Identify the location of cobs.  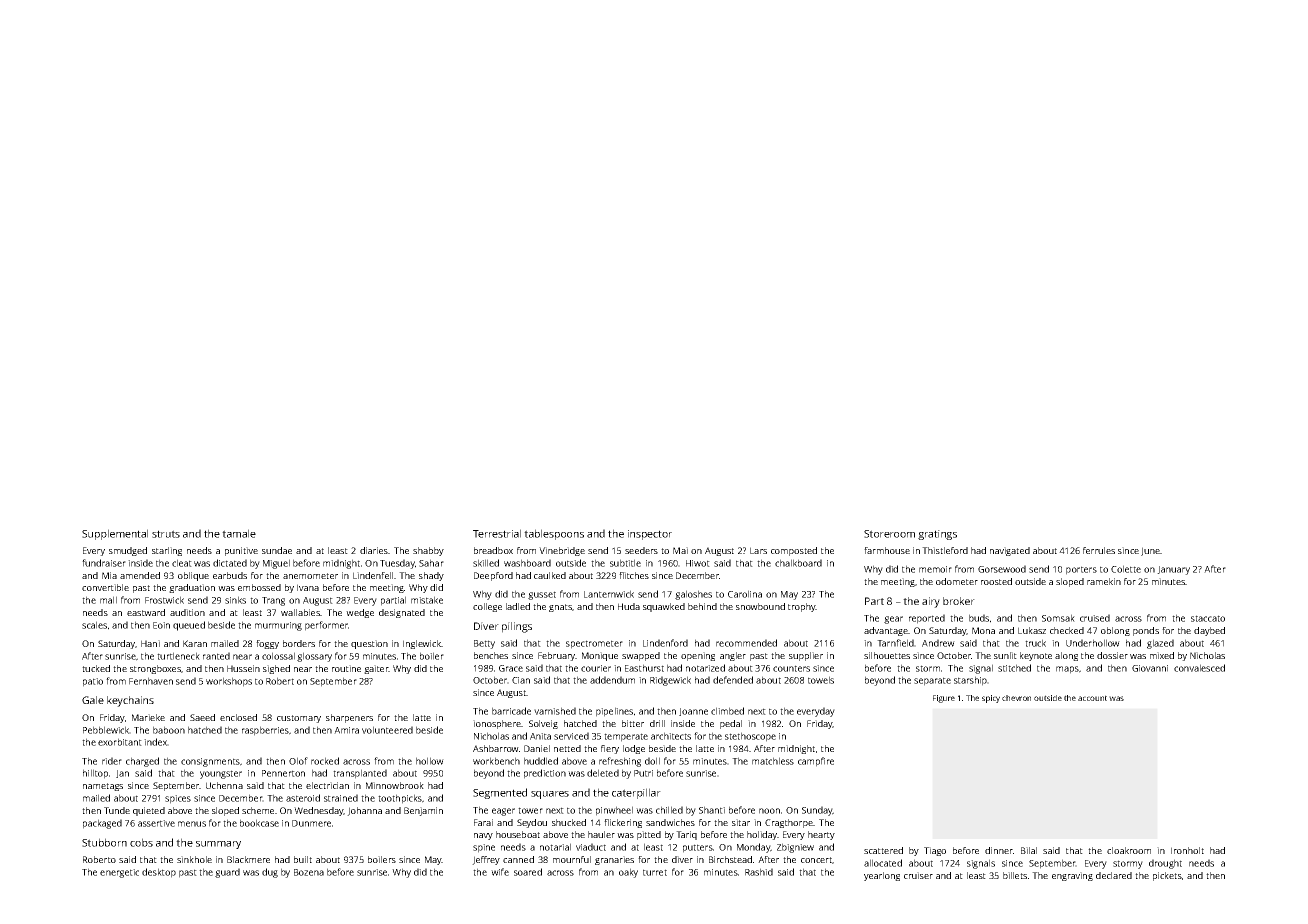
(141, 842).
